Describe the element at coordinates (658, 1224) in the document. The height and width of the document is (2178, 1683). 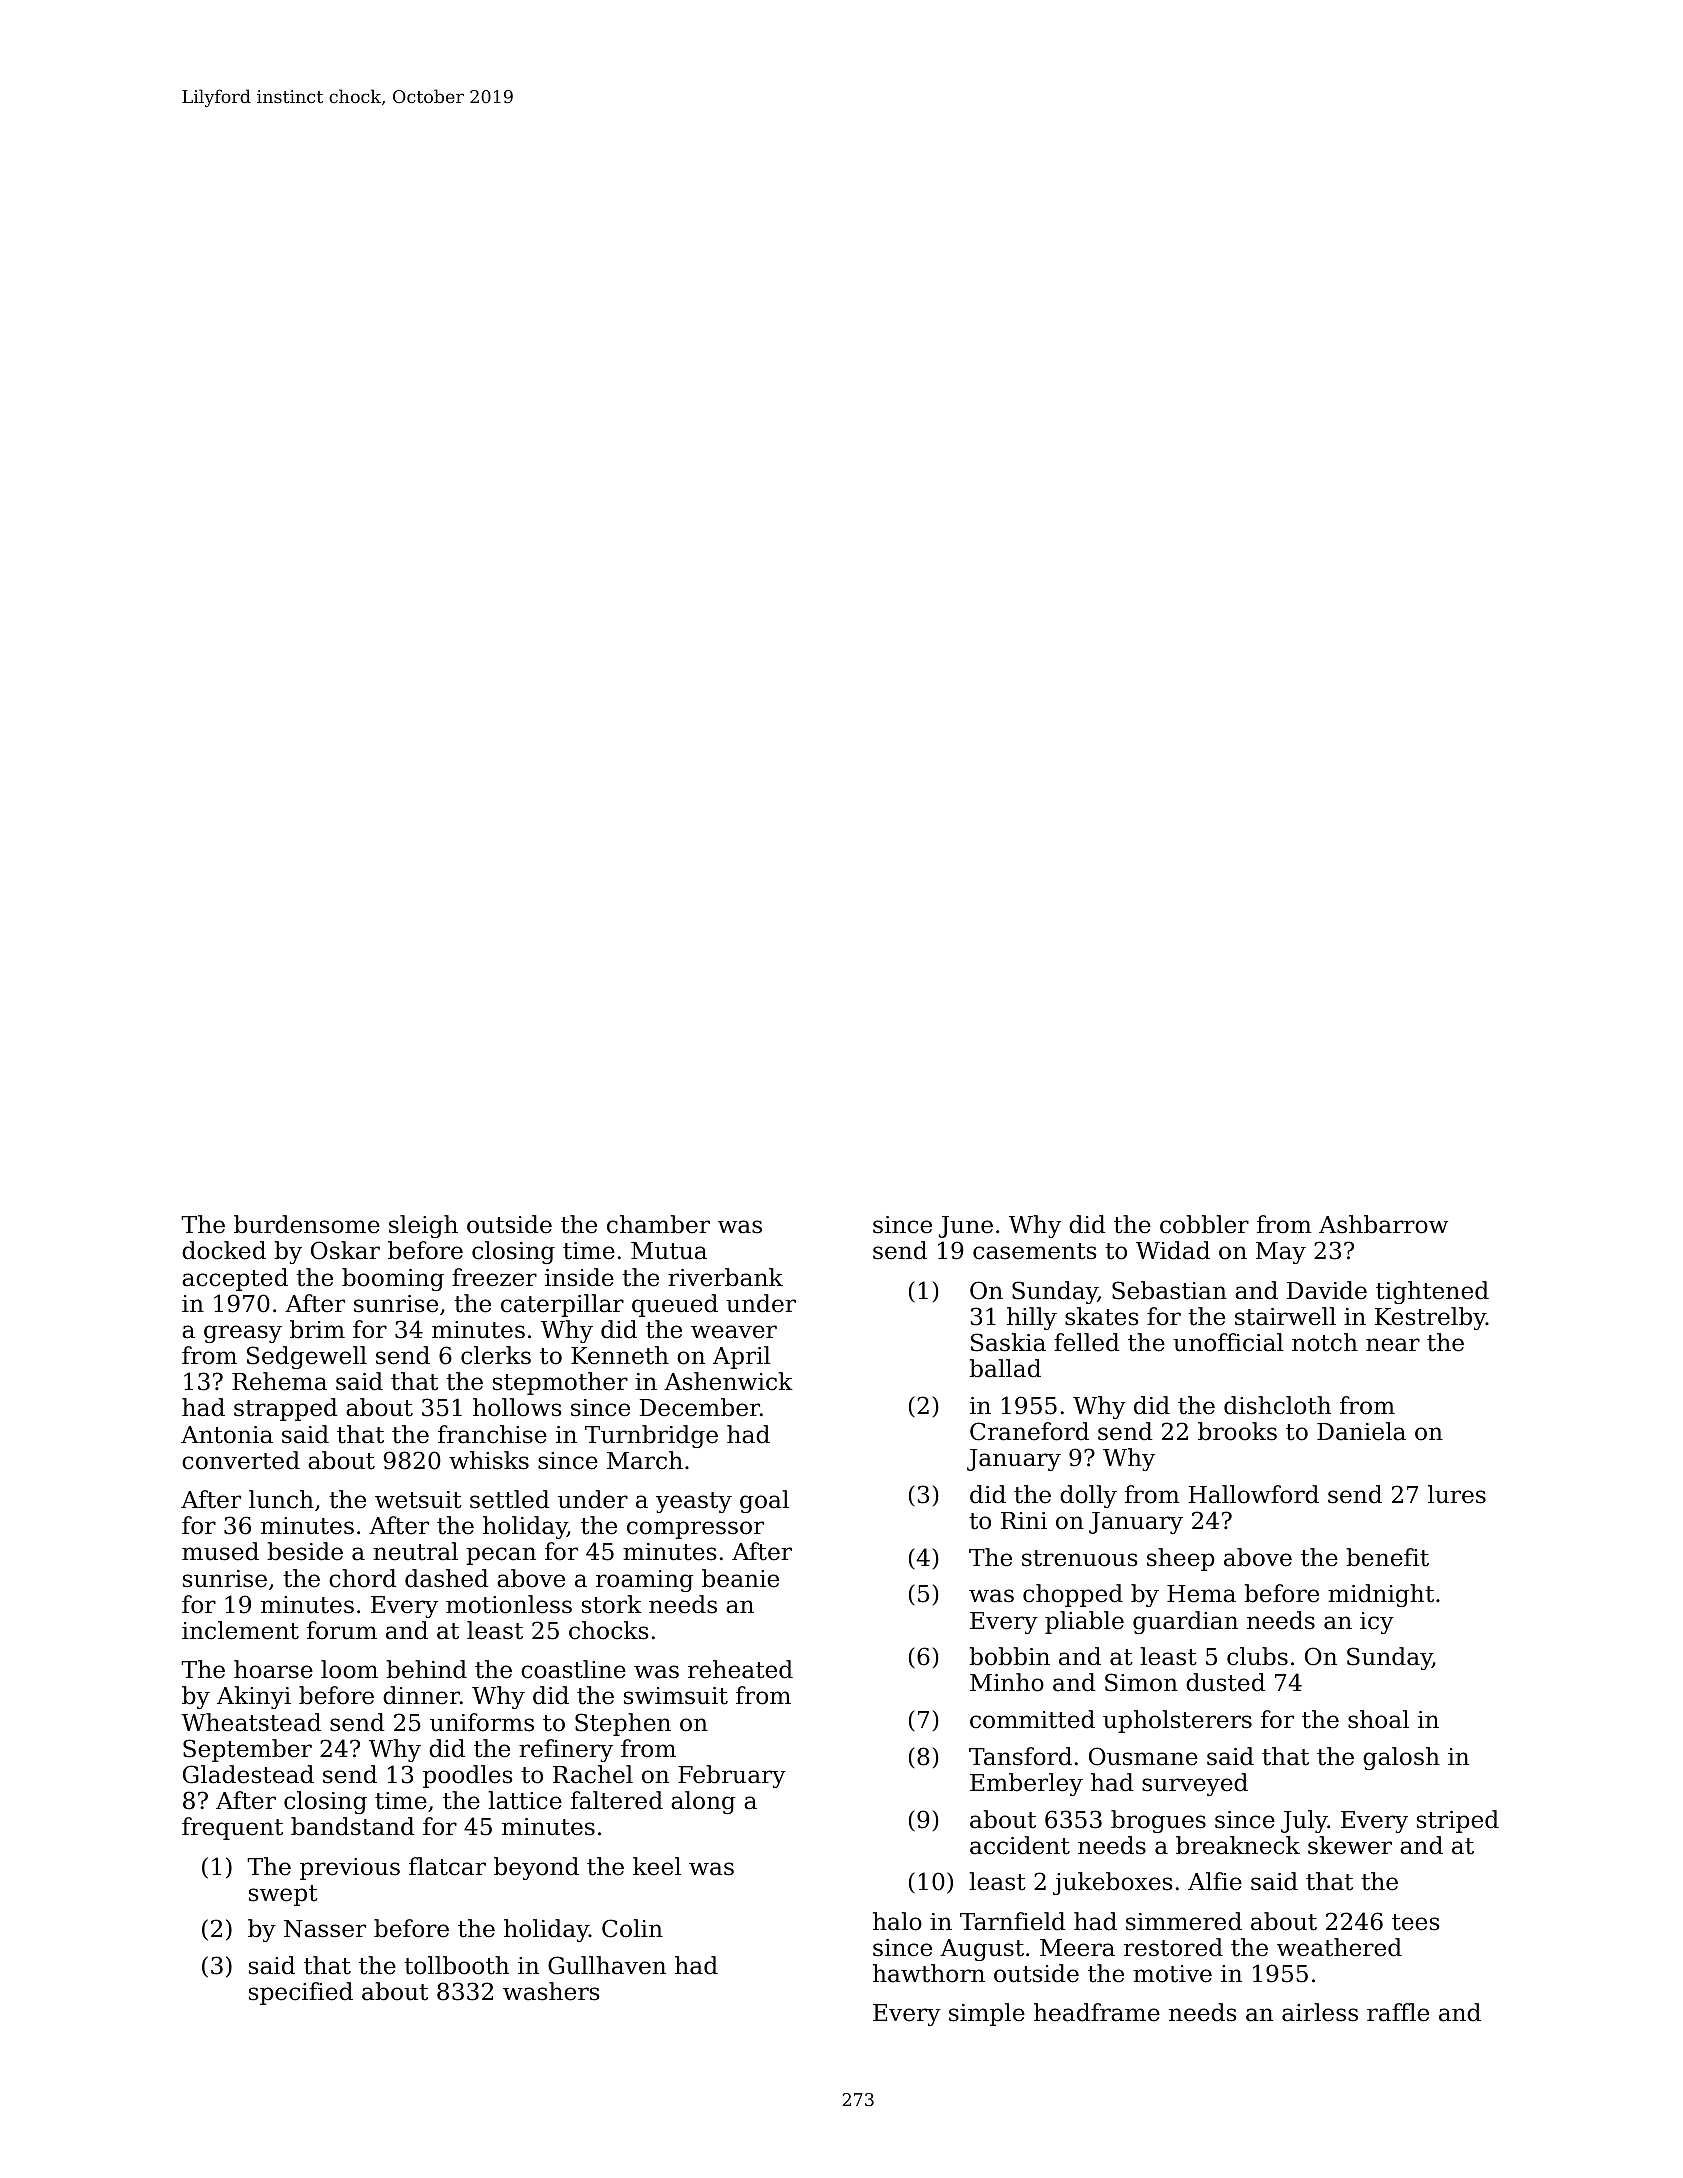
I see `chamber` at that location.
